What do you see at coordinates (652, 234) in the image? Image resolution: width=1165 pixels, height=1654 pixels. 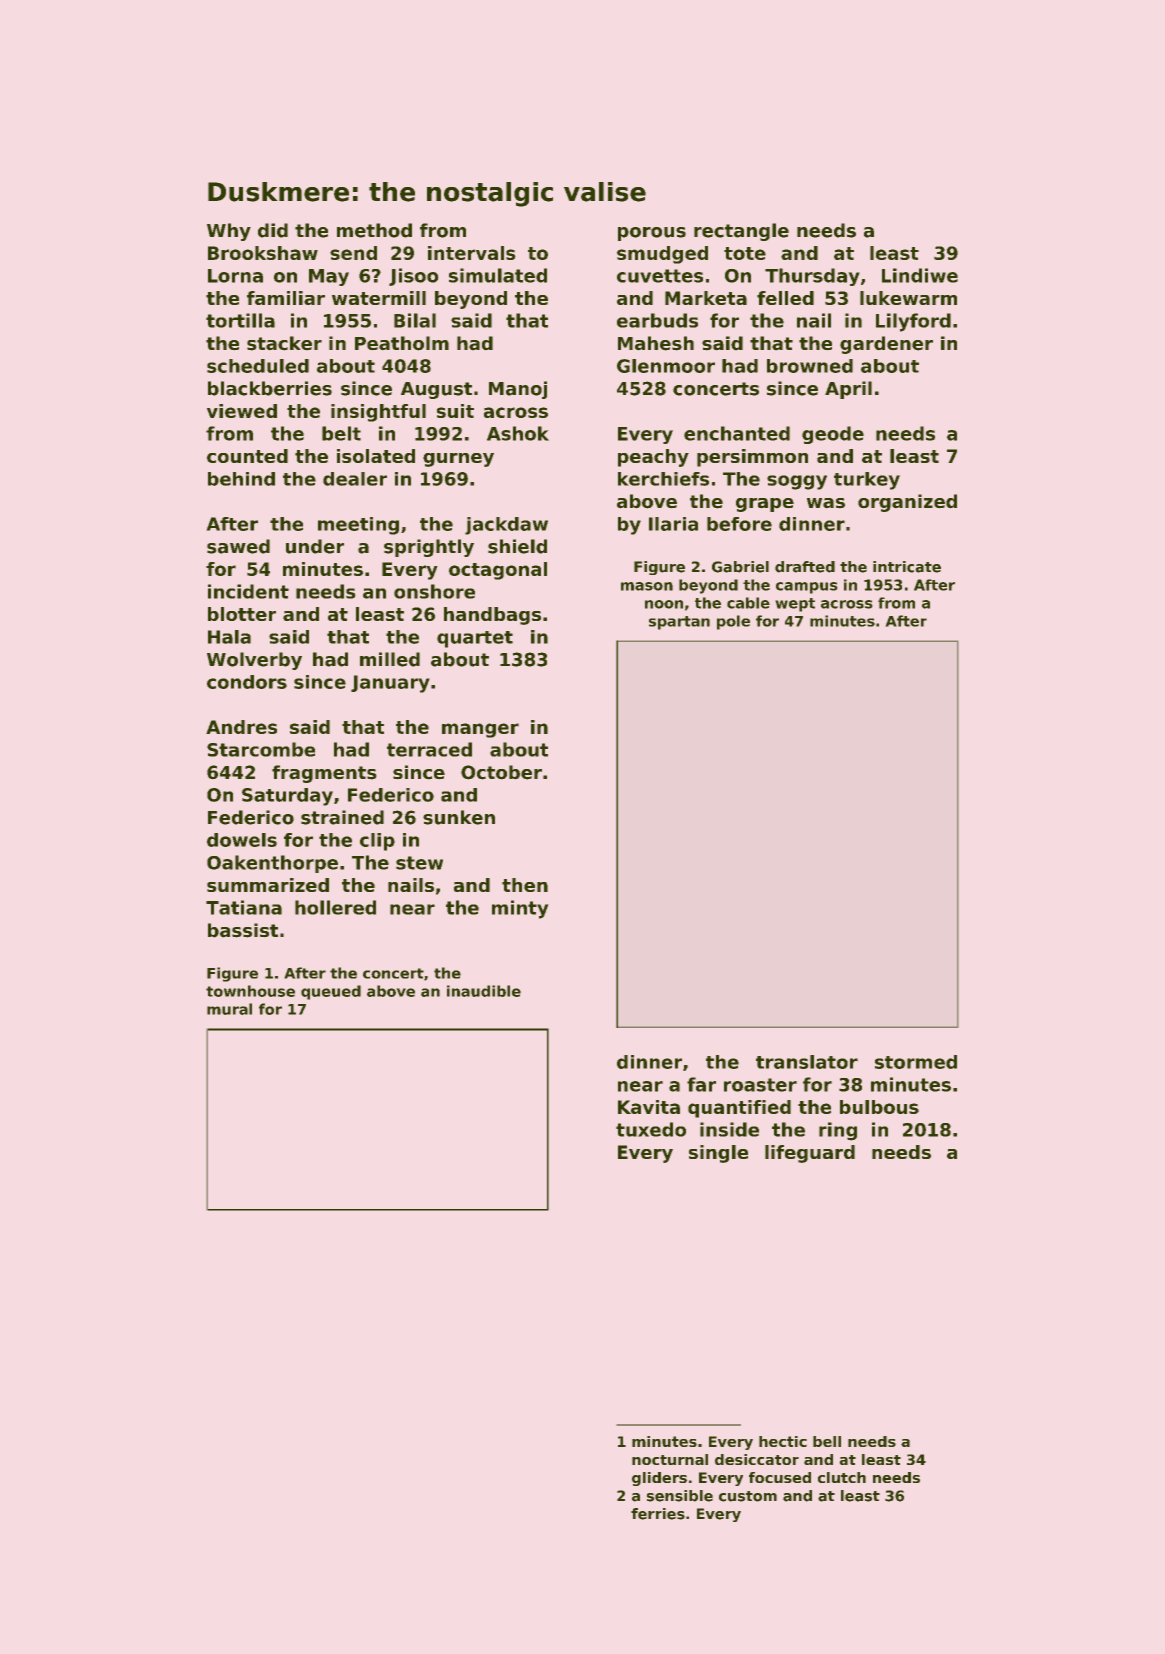 I see `porous` at bounding box center [652, 234].
